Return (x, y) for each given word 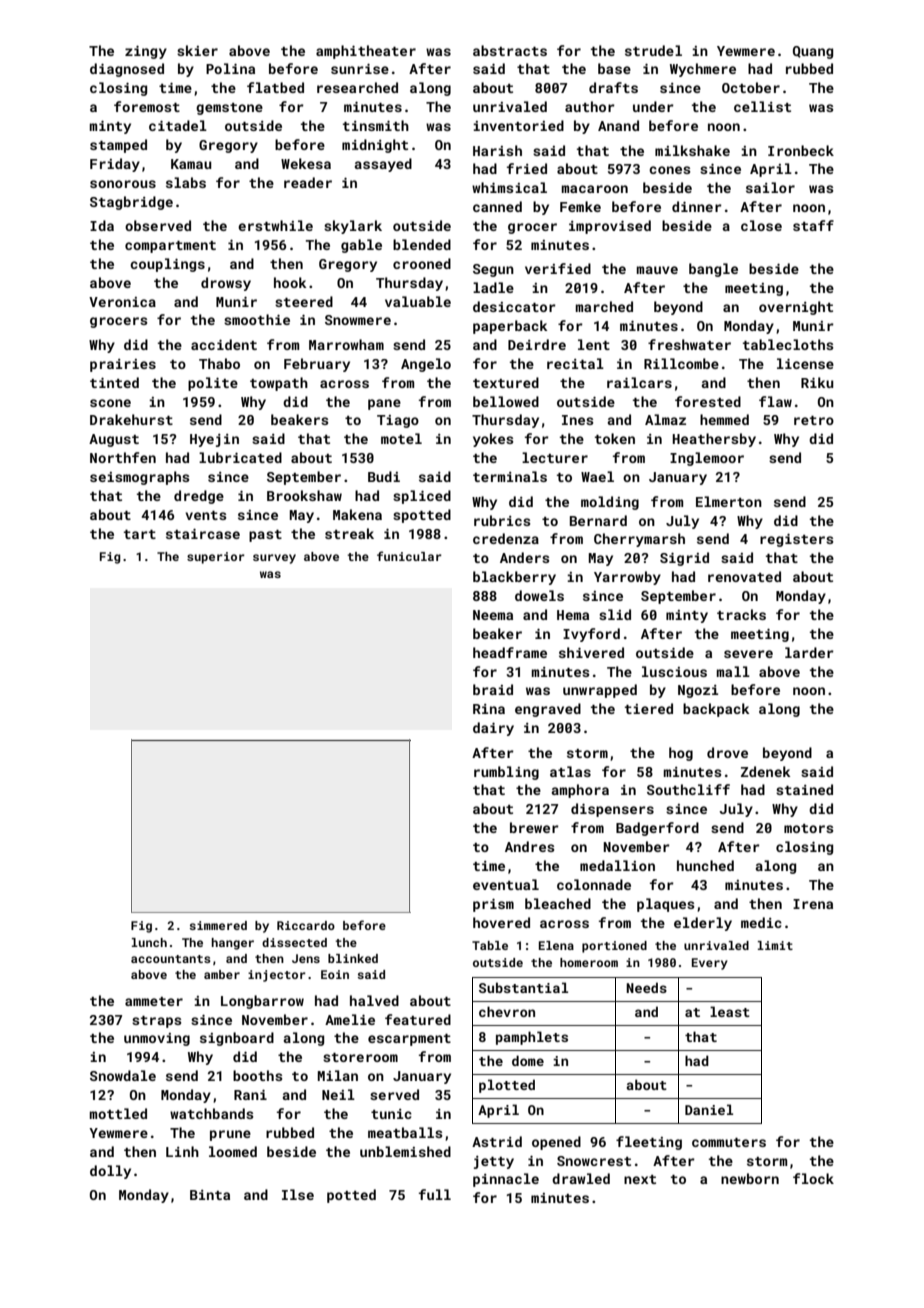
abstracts (510, 50)
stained (804, 789)
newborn (750, 1178)
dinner (697, 206)
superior (216, 558)
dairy (493, 729)
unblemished (405, 1151)
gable (361, 246)
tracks (741, 614)
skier (197, 50)
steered (304, 301)
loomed (233, 1151)
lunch (149, 942)
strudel (653, 50)
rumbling (506, 773)
